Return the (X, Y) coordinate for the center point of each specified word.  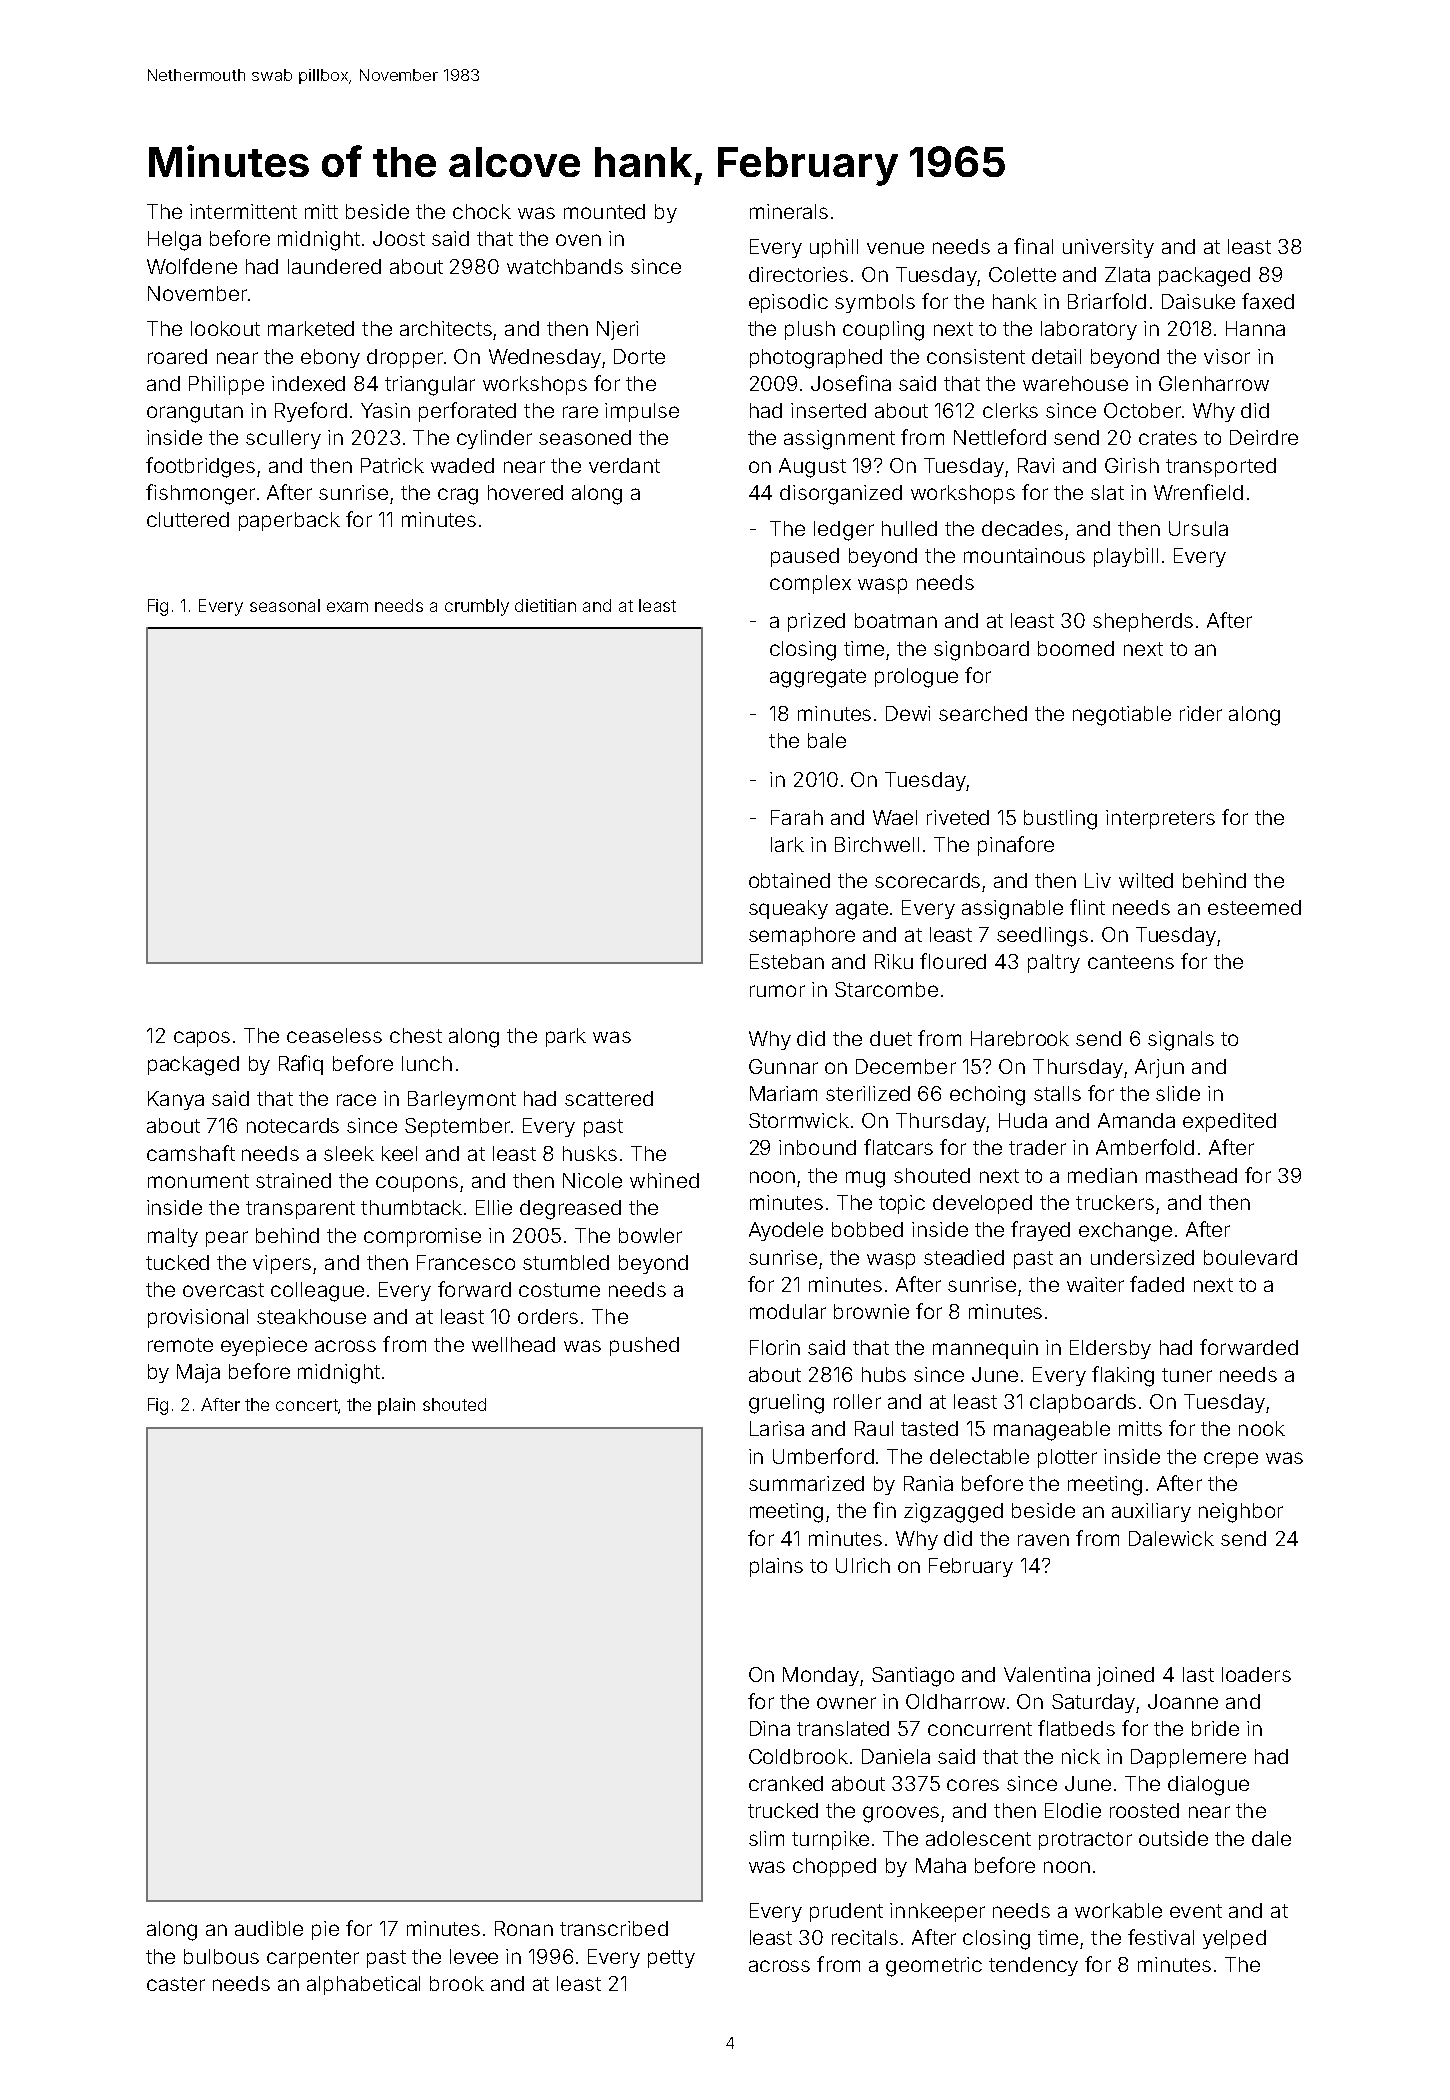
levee (474, 1956)
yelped (1234, 1939)
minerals (789, 211)
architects (446, 328)
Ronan (524, 1928)
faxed (1268, 301)
